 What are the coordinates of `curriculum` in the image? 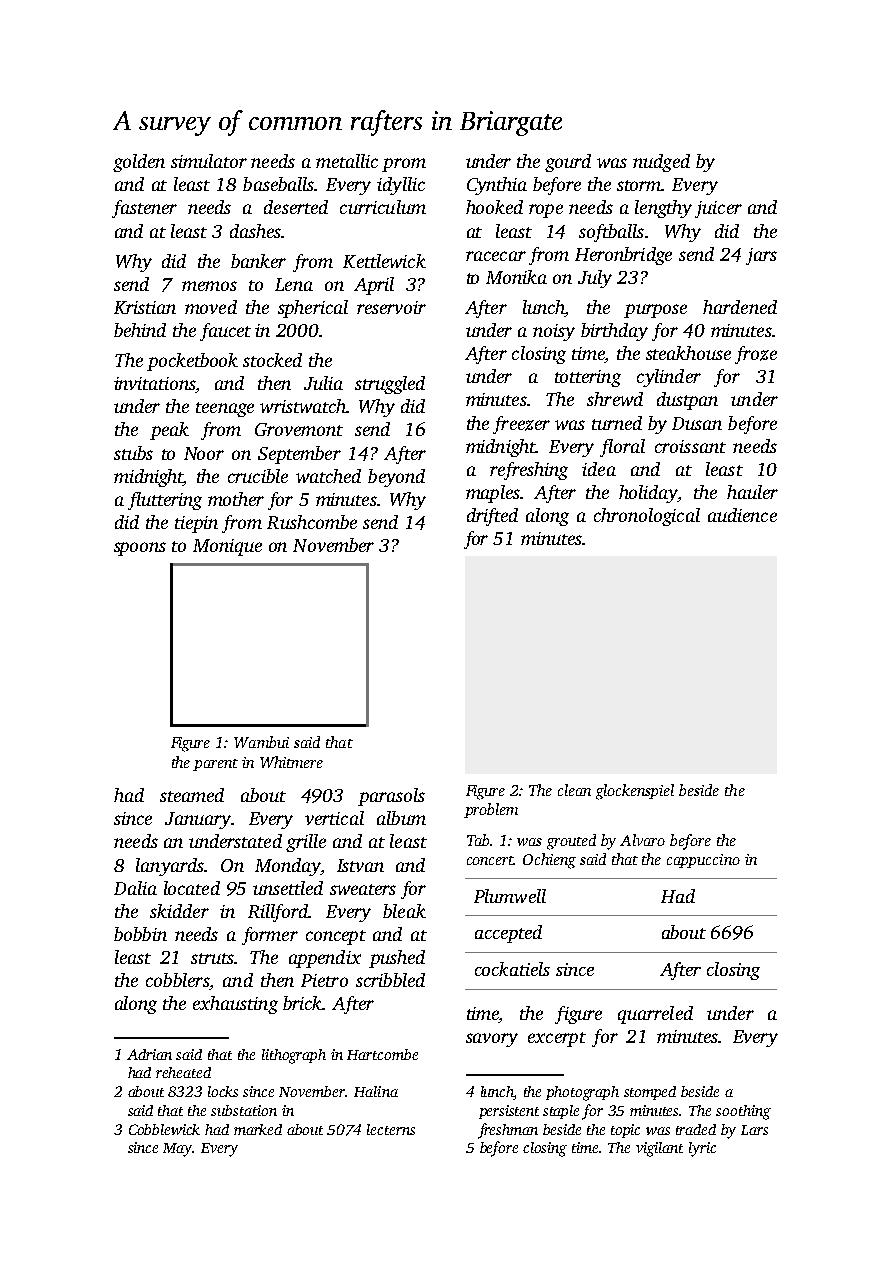 It's located at (383, 207).
